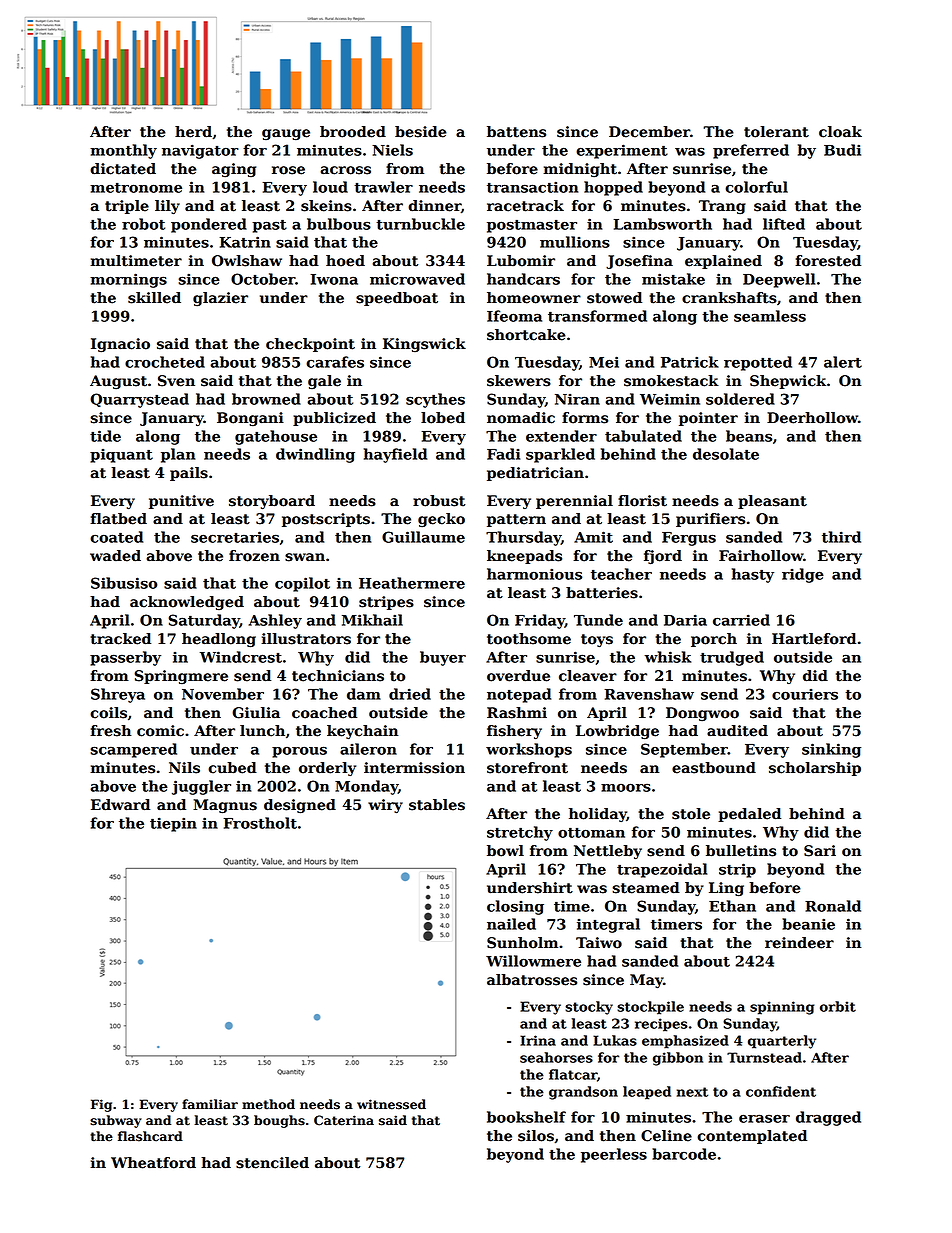 The height and width of the image is (1233, 952). Describe the element at coordinates (116, 1121) in the image. I see `subway` at that location.
